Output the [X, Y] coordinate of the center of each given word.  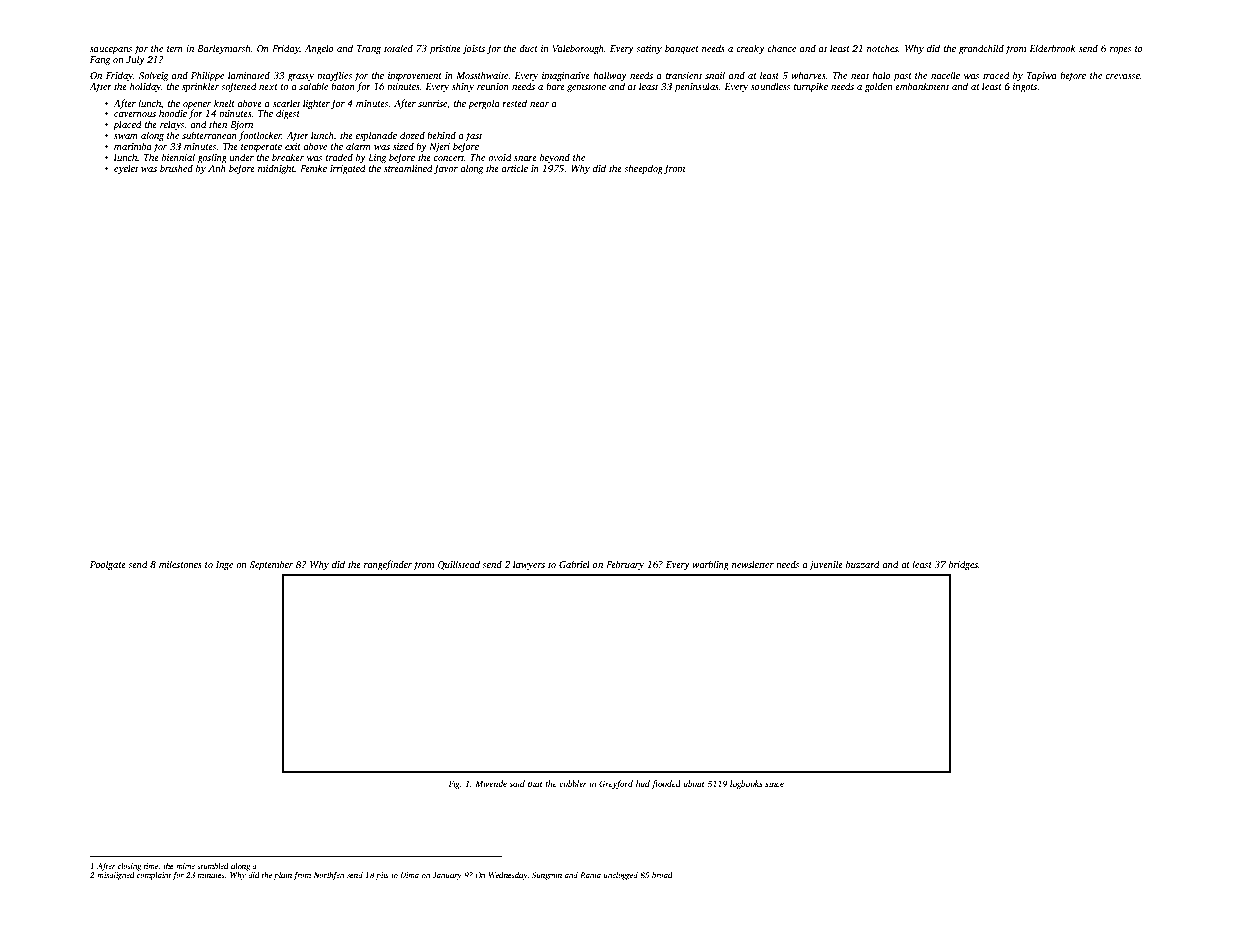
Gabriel [574, 564]
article [515, 168]
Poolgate [108, 565]
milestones [180, 564]
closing [129, 867]
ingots [1025, 88]
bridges [963, 565]
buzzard [863, 564]
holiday [145, 87]
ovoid [500, 157]
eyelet [126, 169]
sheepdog [643, 169]
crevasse [1123, 76]
